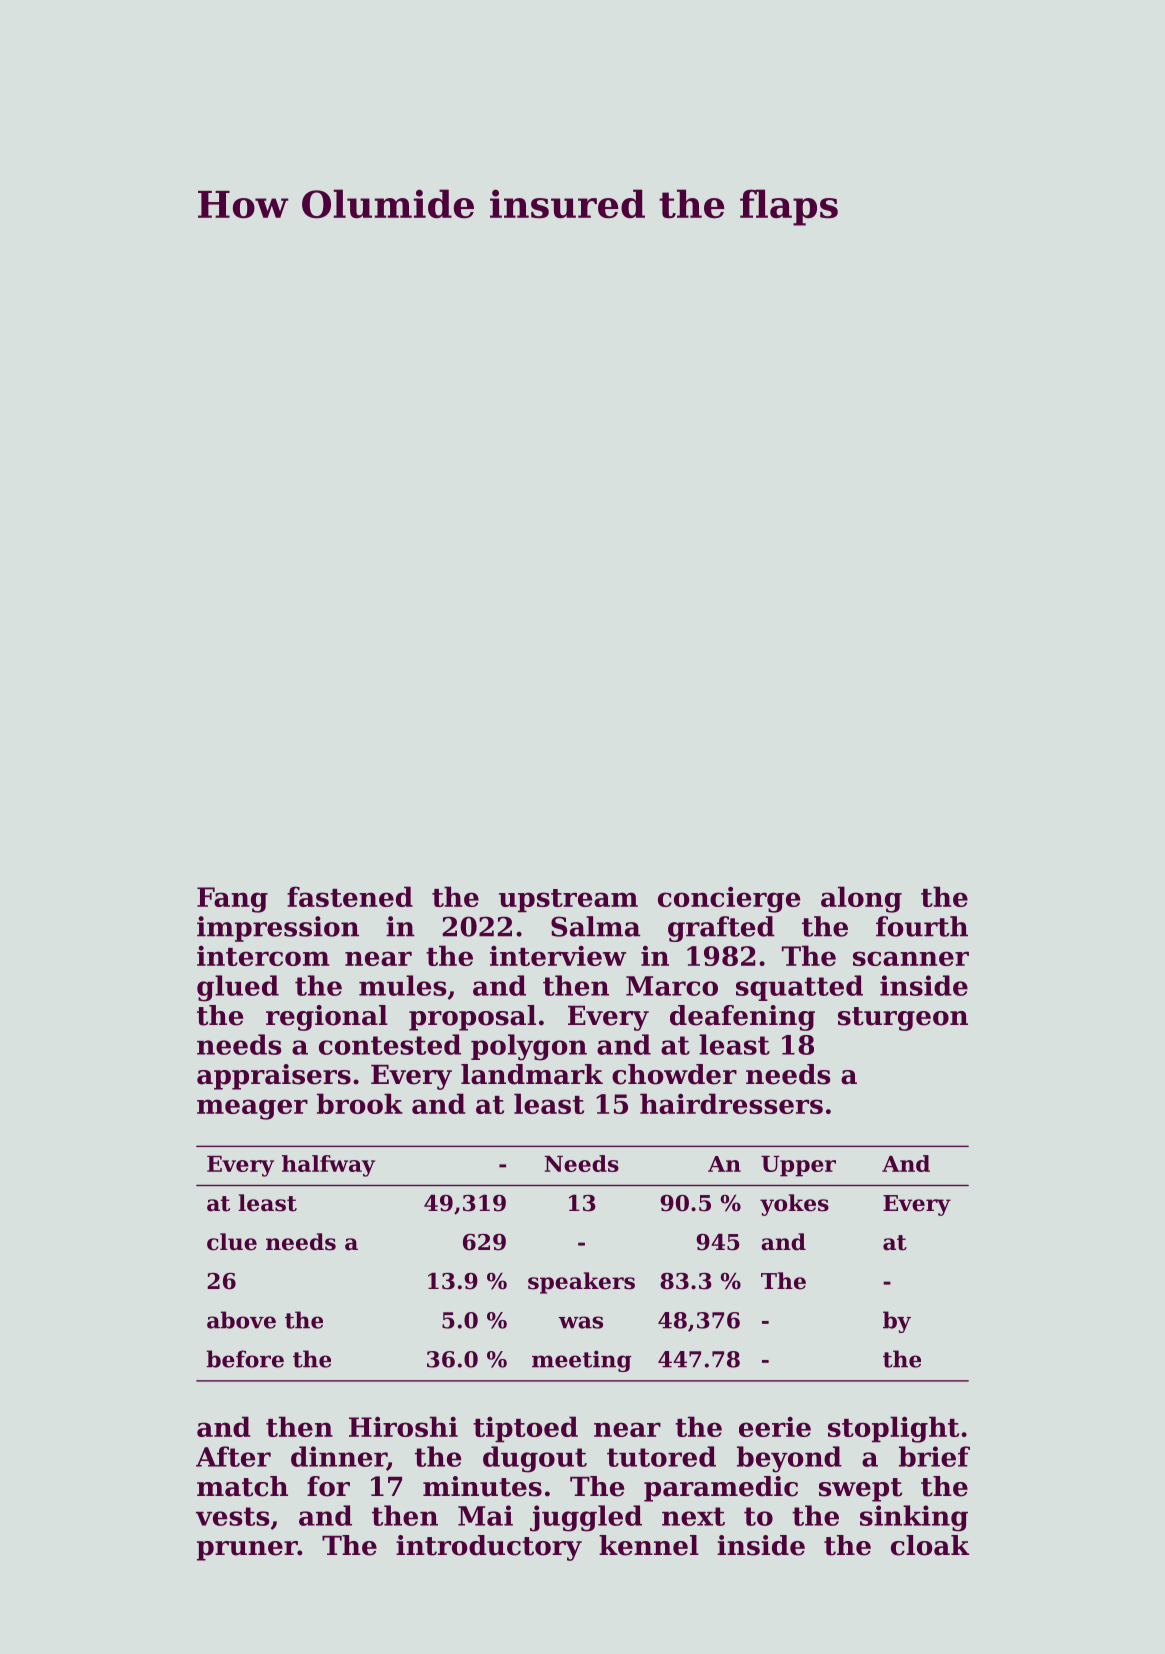 Image resolution: width=1165 pixels, height=1654 pixels. What do you see at coordinates (674, 1074) in the screenshot?
I see `chowder` at bounding box center [674, 1074].
